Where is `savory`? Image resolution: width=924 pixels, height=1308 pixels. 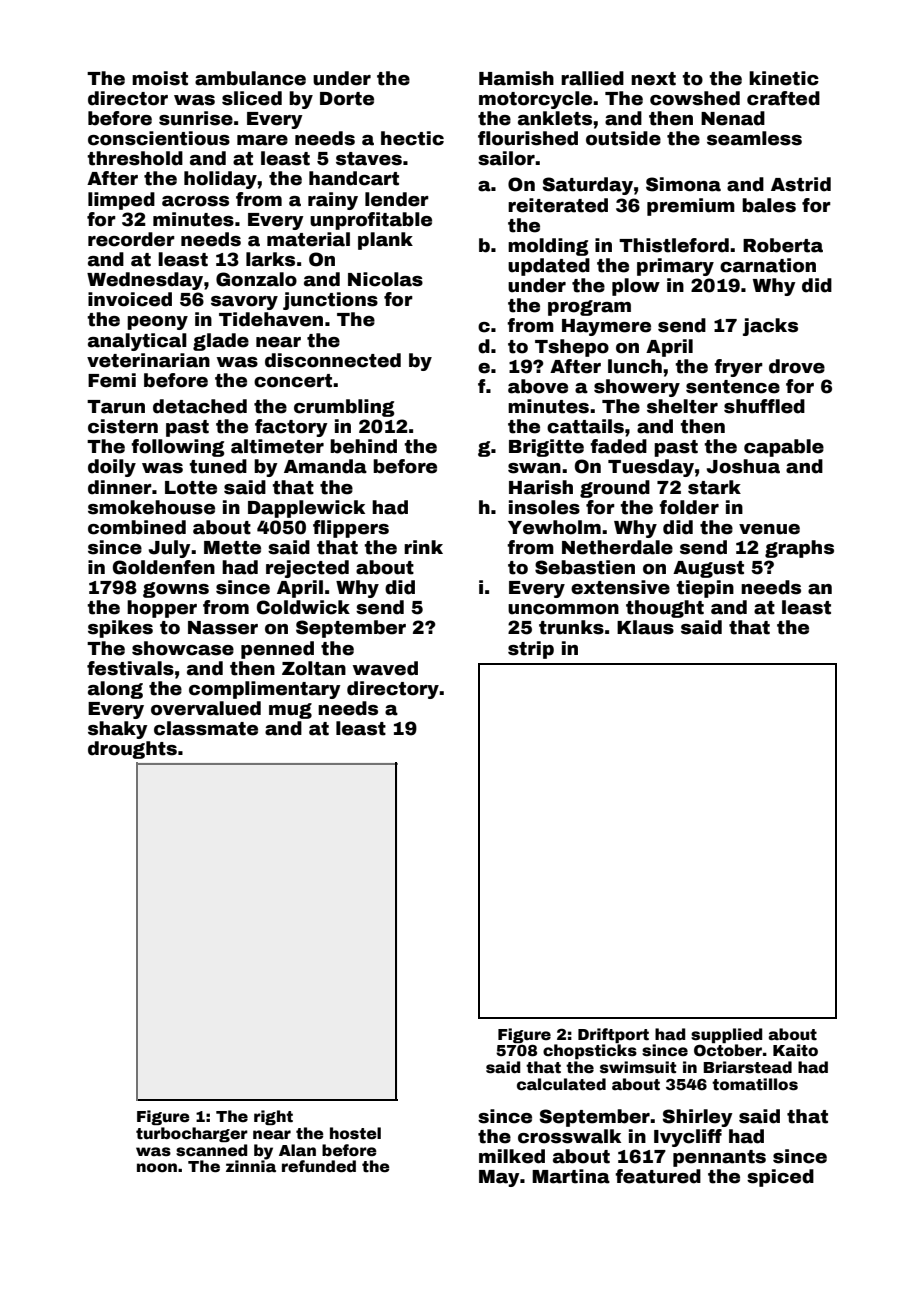 savory is located at coordinates (244, 303).
